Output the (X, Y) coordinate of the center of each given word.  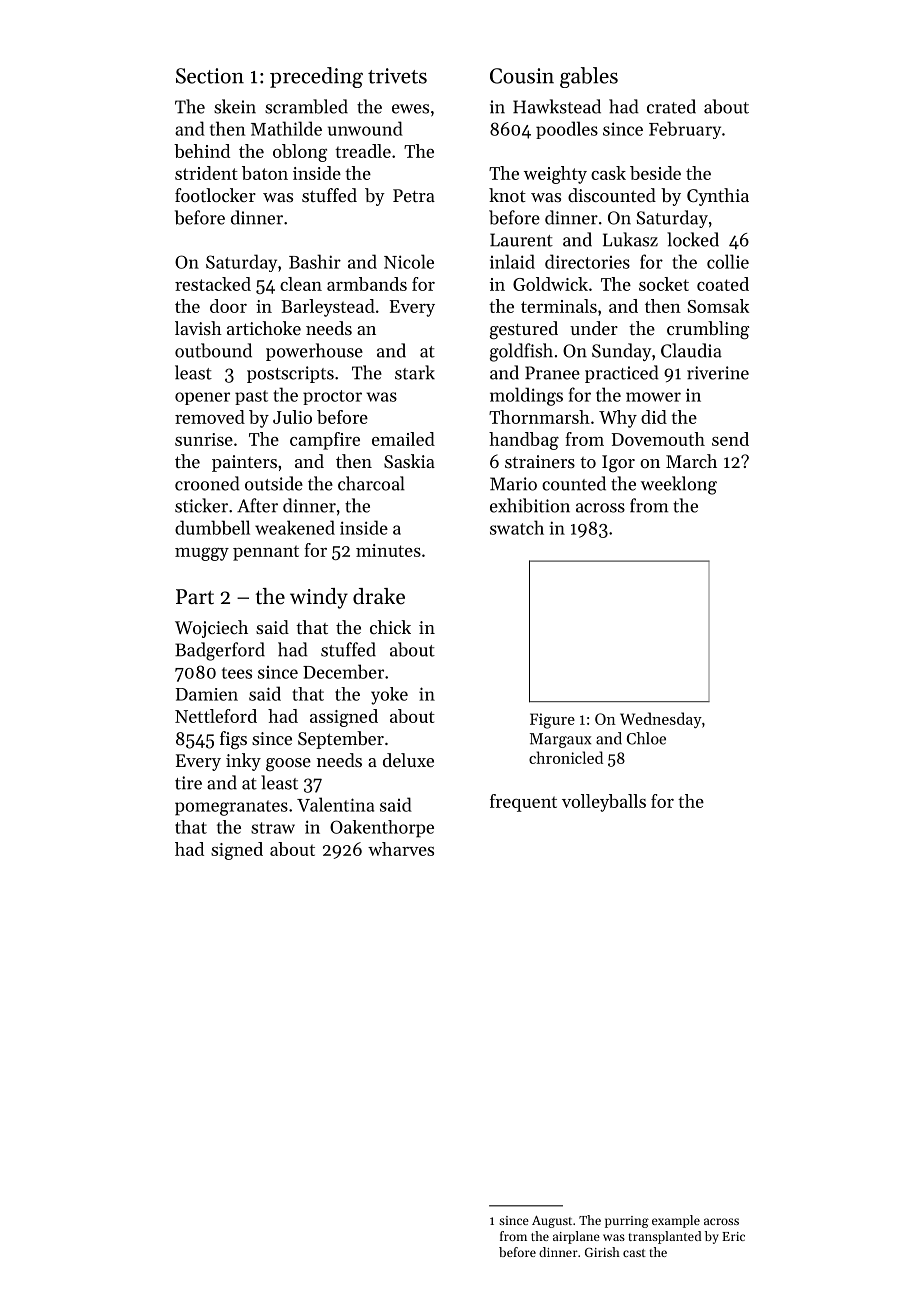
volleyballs (604, 803)
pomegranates (231, 808)
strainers (540, 461)
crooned (207, 483)
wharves (401, 849)
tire (188, 783)
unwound (365, 128)
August (552, 1222)
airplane (576, 1237)
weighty (555, 175)
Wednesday (661, 720)
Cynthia (718, 197)
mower (653, 397)
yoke (389, 696)
